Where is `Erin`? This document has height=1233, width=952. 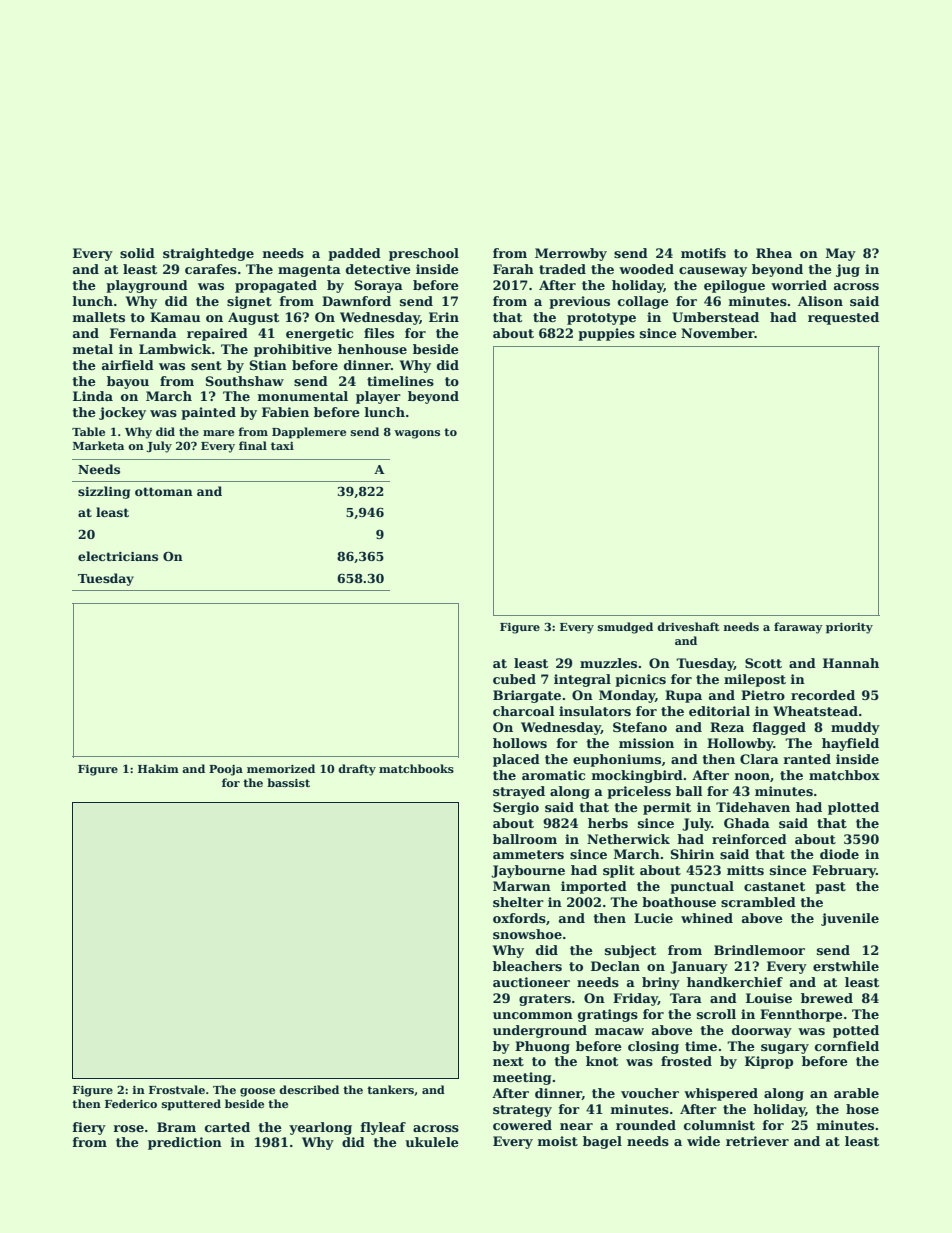
Erin is located at coordinates (444, 317).
